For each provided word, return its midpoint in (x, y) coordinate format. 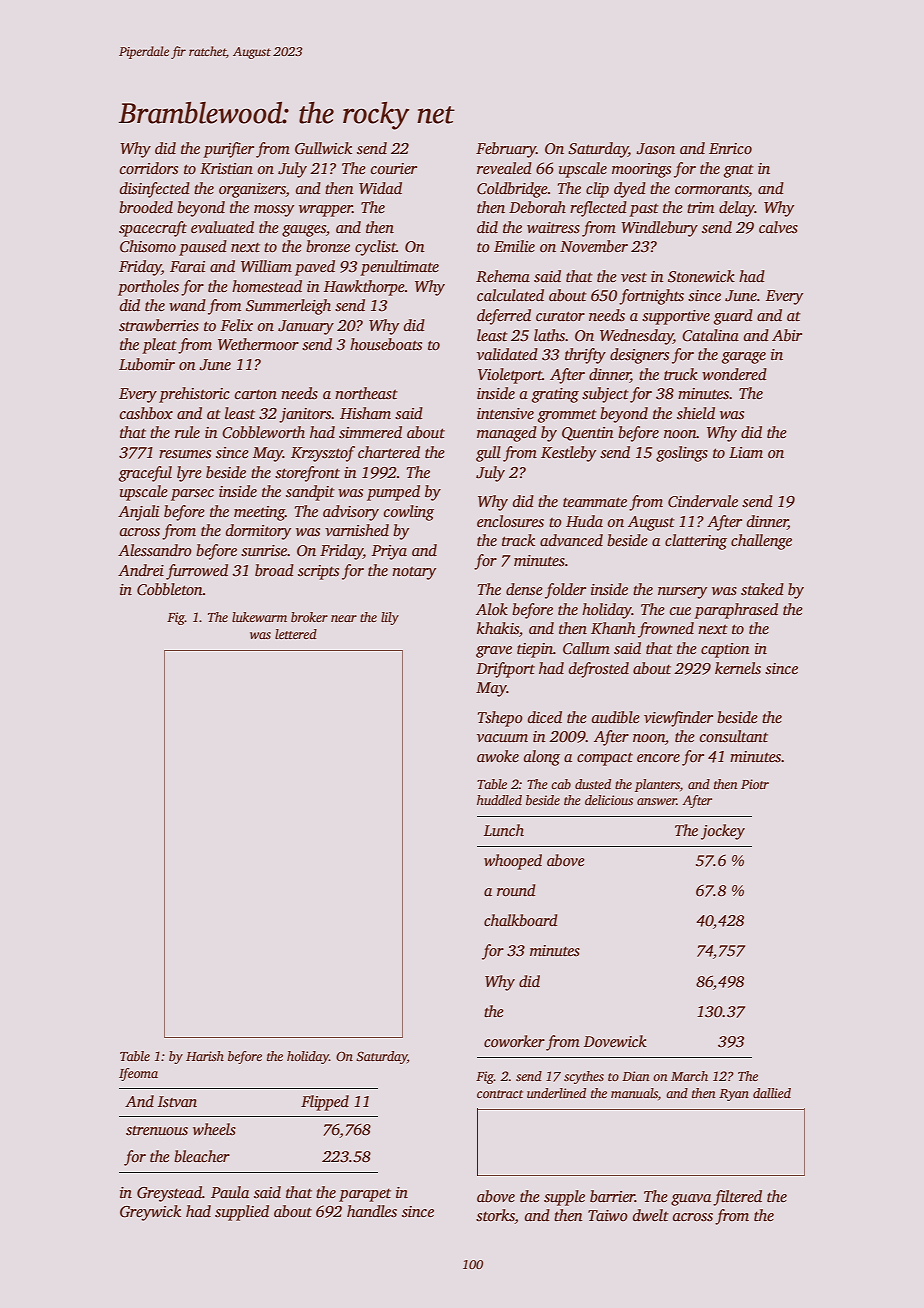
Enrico (730, 148)
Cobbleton (170, 589)
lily (390, 618)
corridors (149, 168)
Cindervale (703, 501)
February (506, 150)
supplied (242, 1213)
